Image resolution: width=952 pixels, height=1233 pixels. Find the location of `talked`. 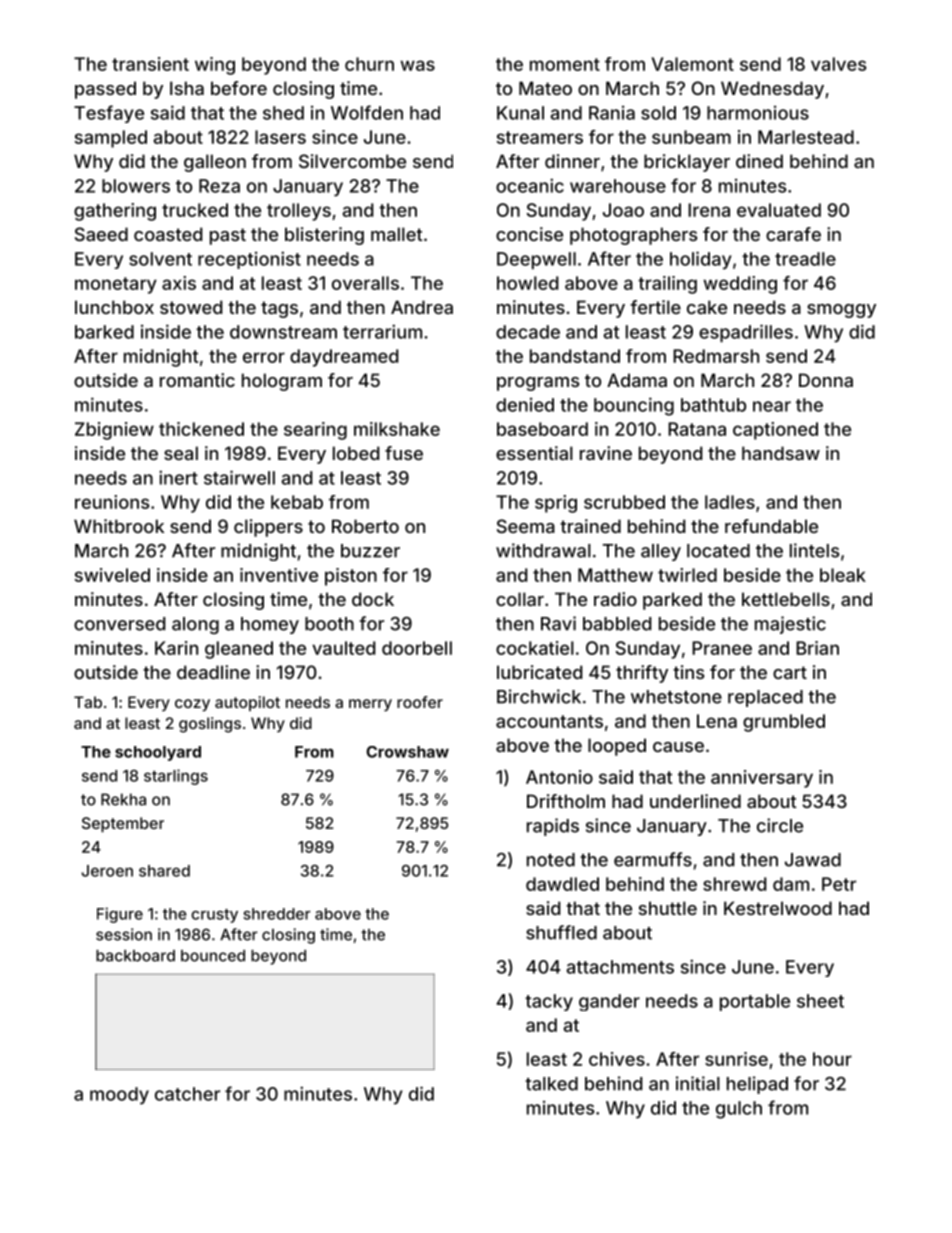

talked is located at coordinates (551, 1084).
